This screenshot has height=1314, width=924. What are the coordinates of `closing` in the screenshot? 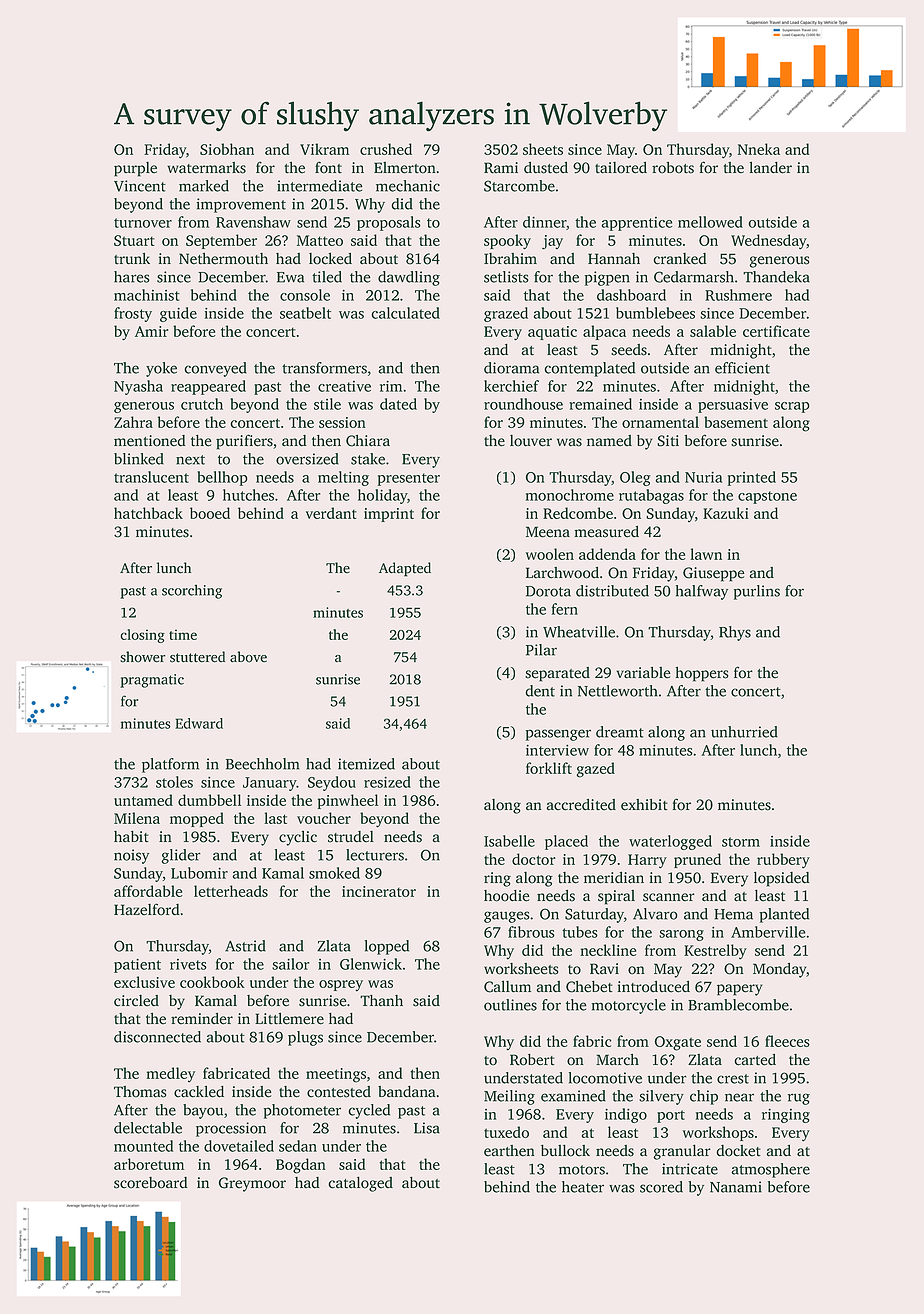 It's located at (142, 636).
